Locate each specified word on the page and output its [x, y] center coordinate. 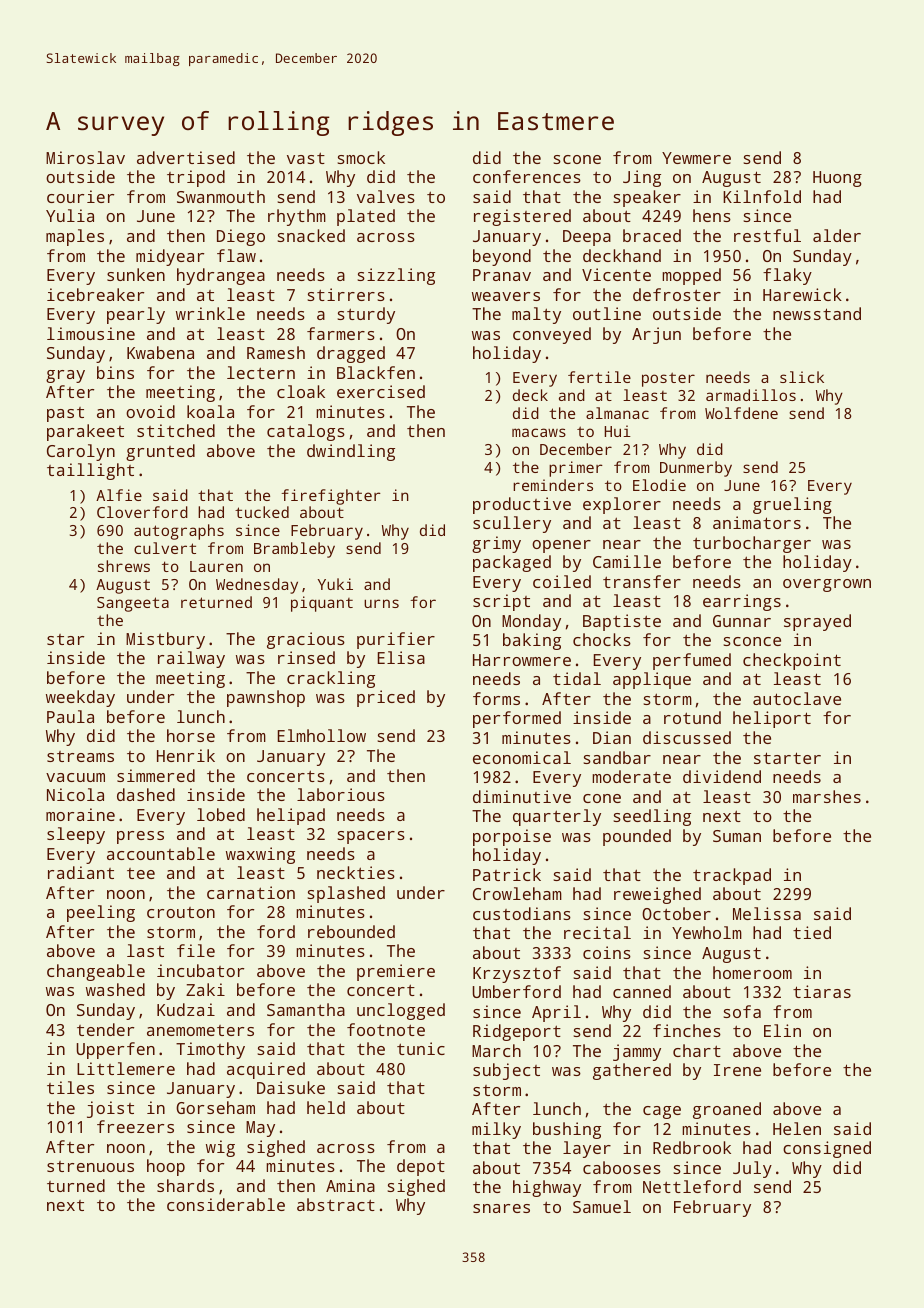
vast [306, 158]
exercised [381, 391]
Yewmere [696, 158]
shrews [124, 566]
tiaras [822, 991]
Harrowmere [522, 660]
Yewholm [707, 932]
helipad [291, 816]
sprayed [817, 622]
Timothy [210, 1050]
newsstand [817, 313]
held [326, 1107]
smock [361, 157]
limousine [91, 333]
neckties [356, 872]
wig [220, 1148]
